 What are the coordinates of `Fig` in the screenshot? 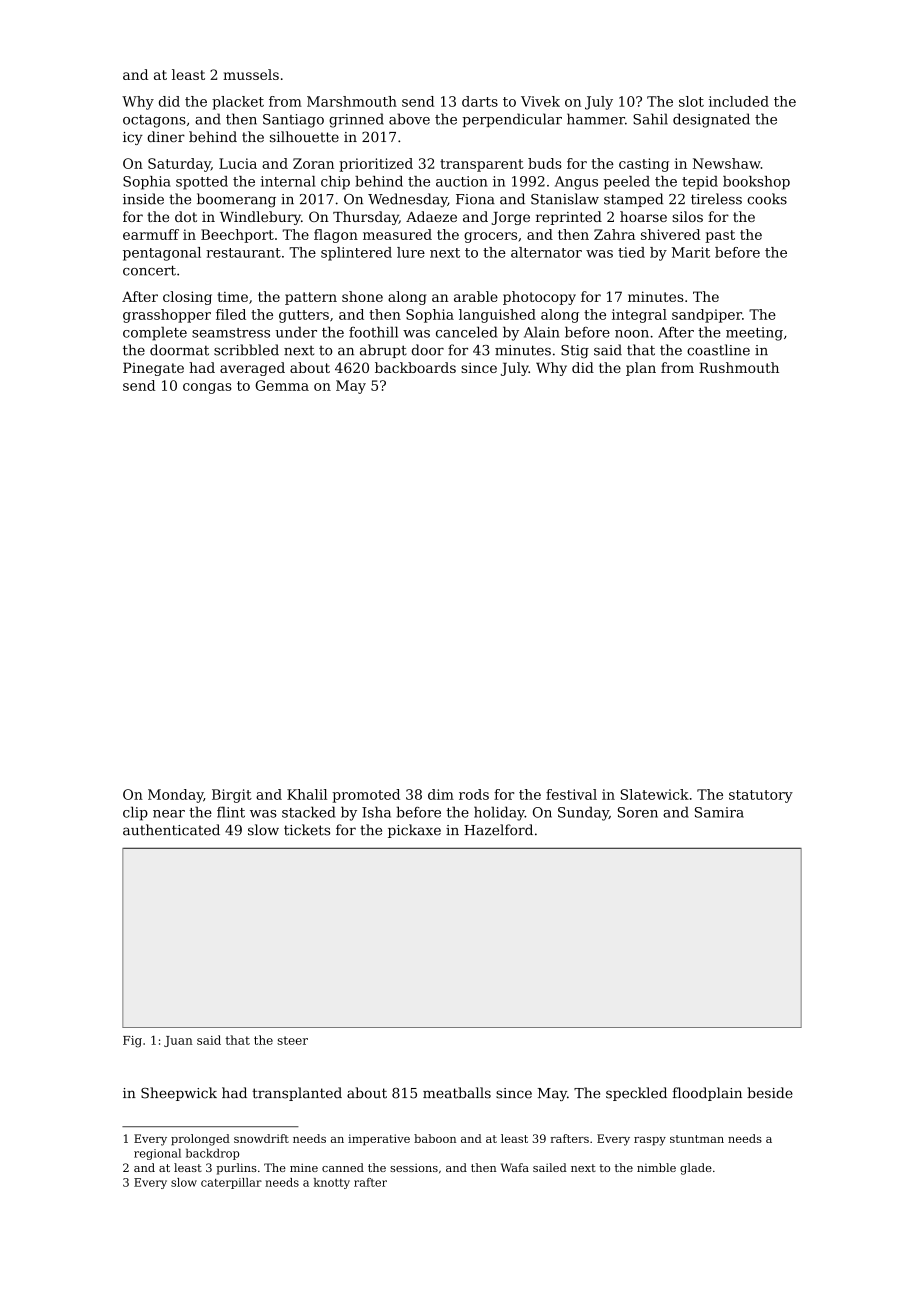 It's located at (132, 1042).
